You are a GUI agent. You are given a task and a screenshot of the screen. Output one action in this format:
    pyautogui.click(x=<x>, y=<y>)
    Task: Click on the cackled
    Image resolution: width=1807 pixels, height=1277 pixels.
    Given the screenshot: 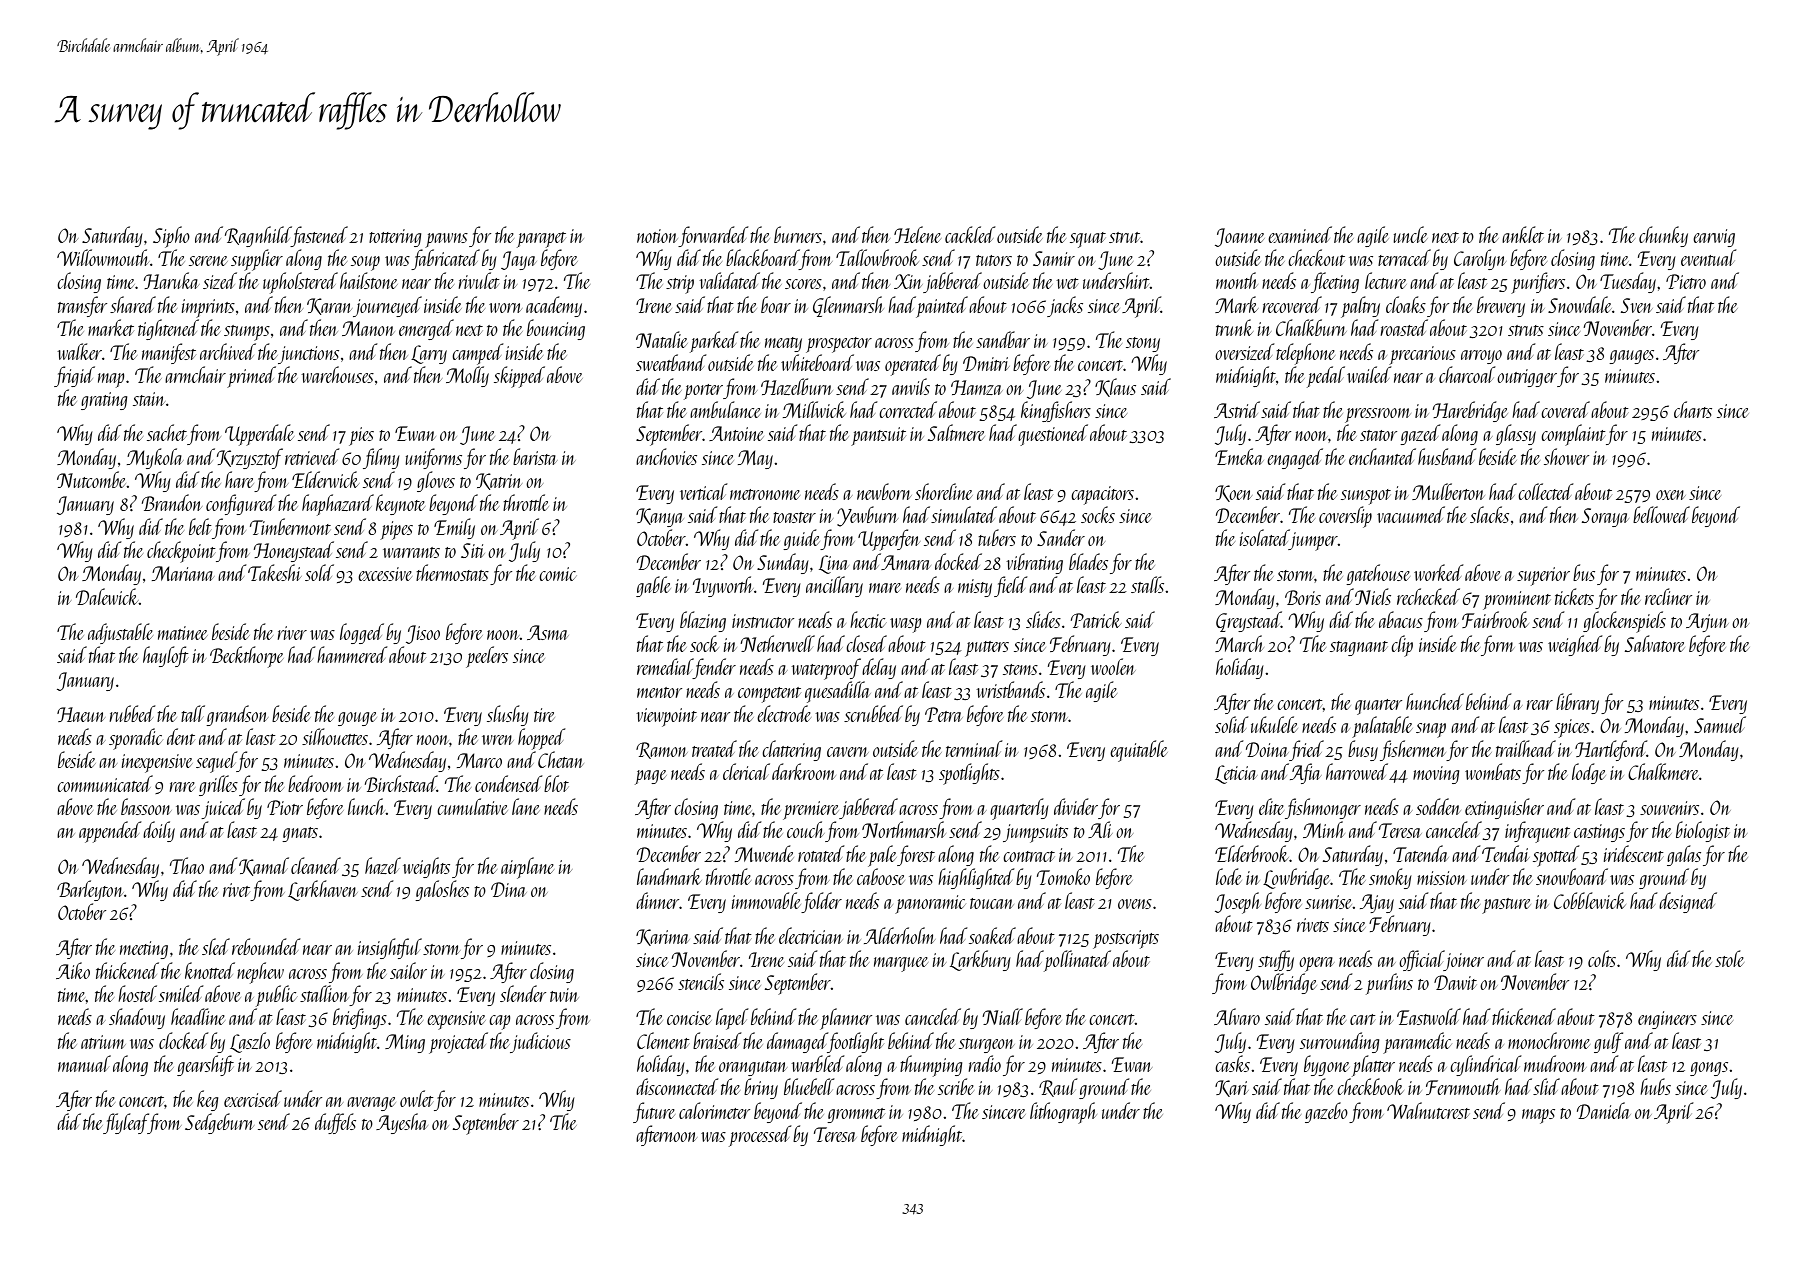 What is the action you would take?
    pyautogui.click(x=970, y=234)
